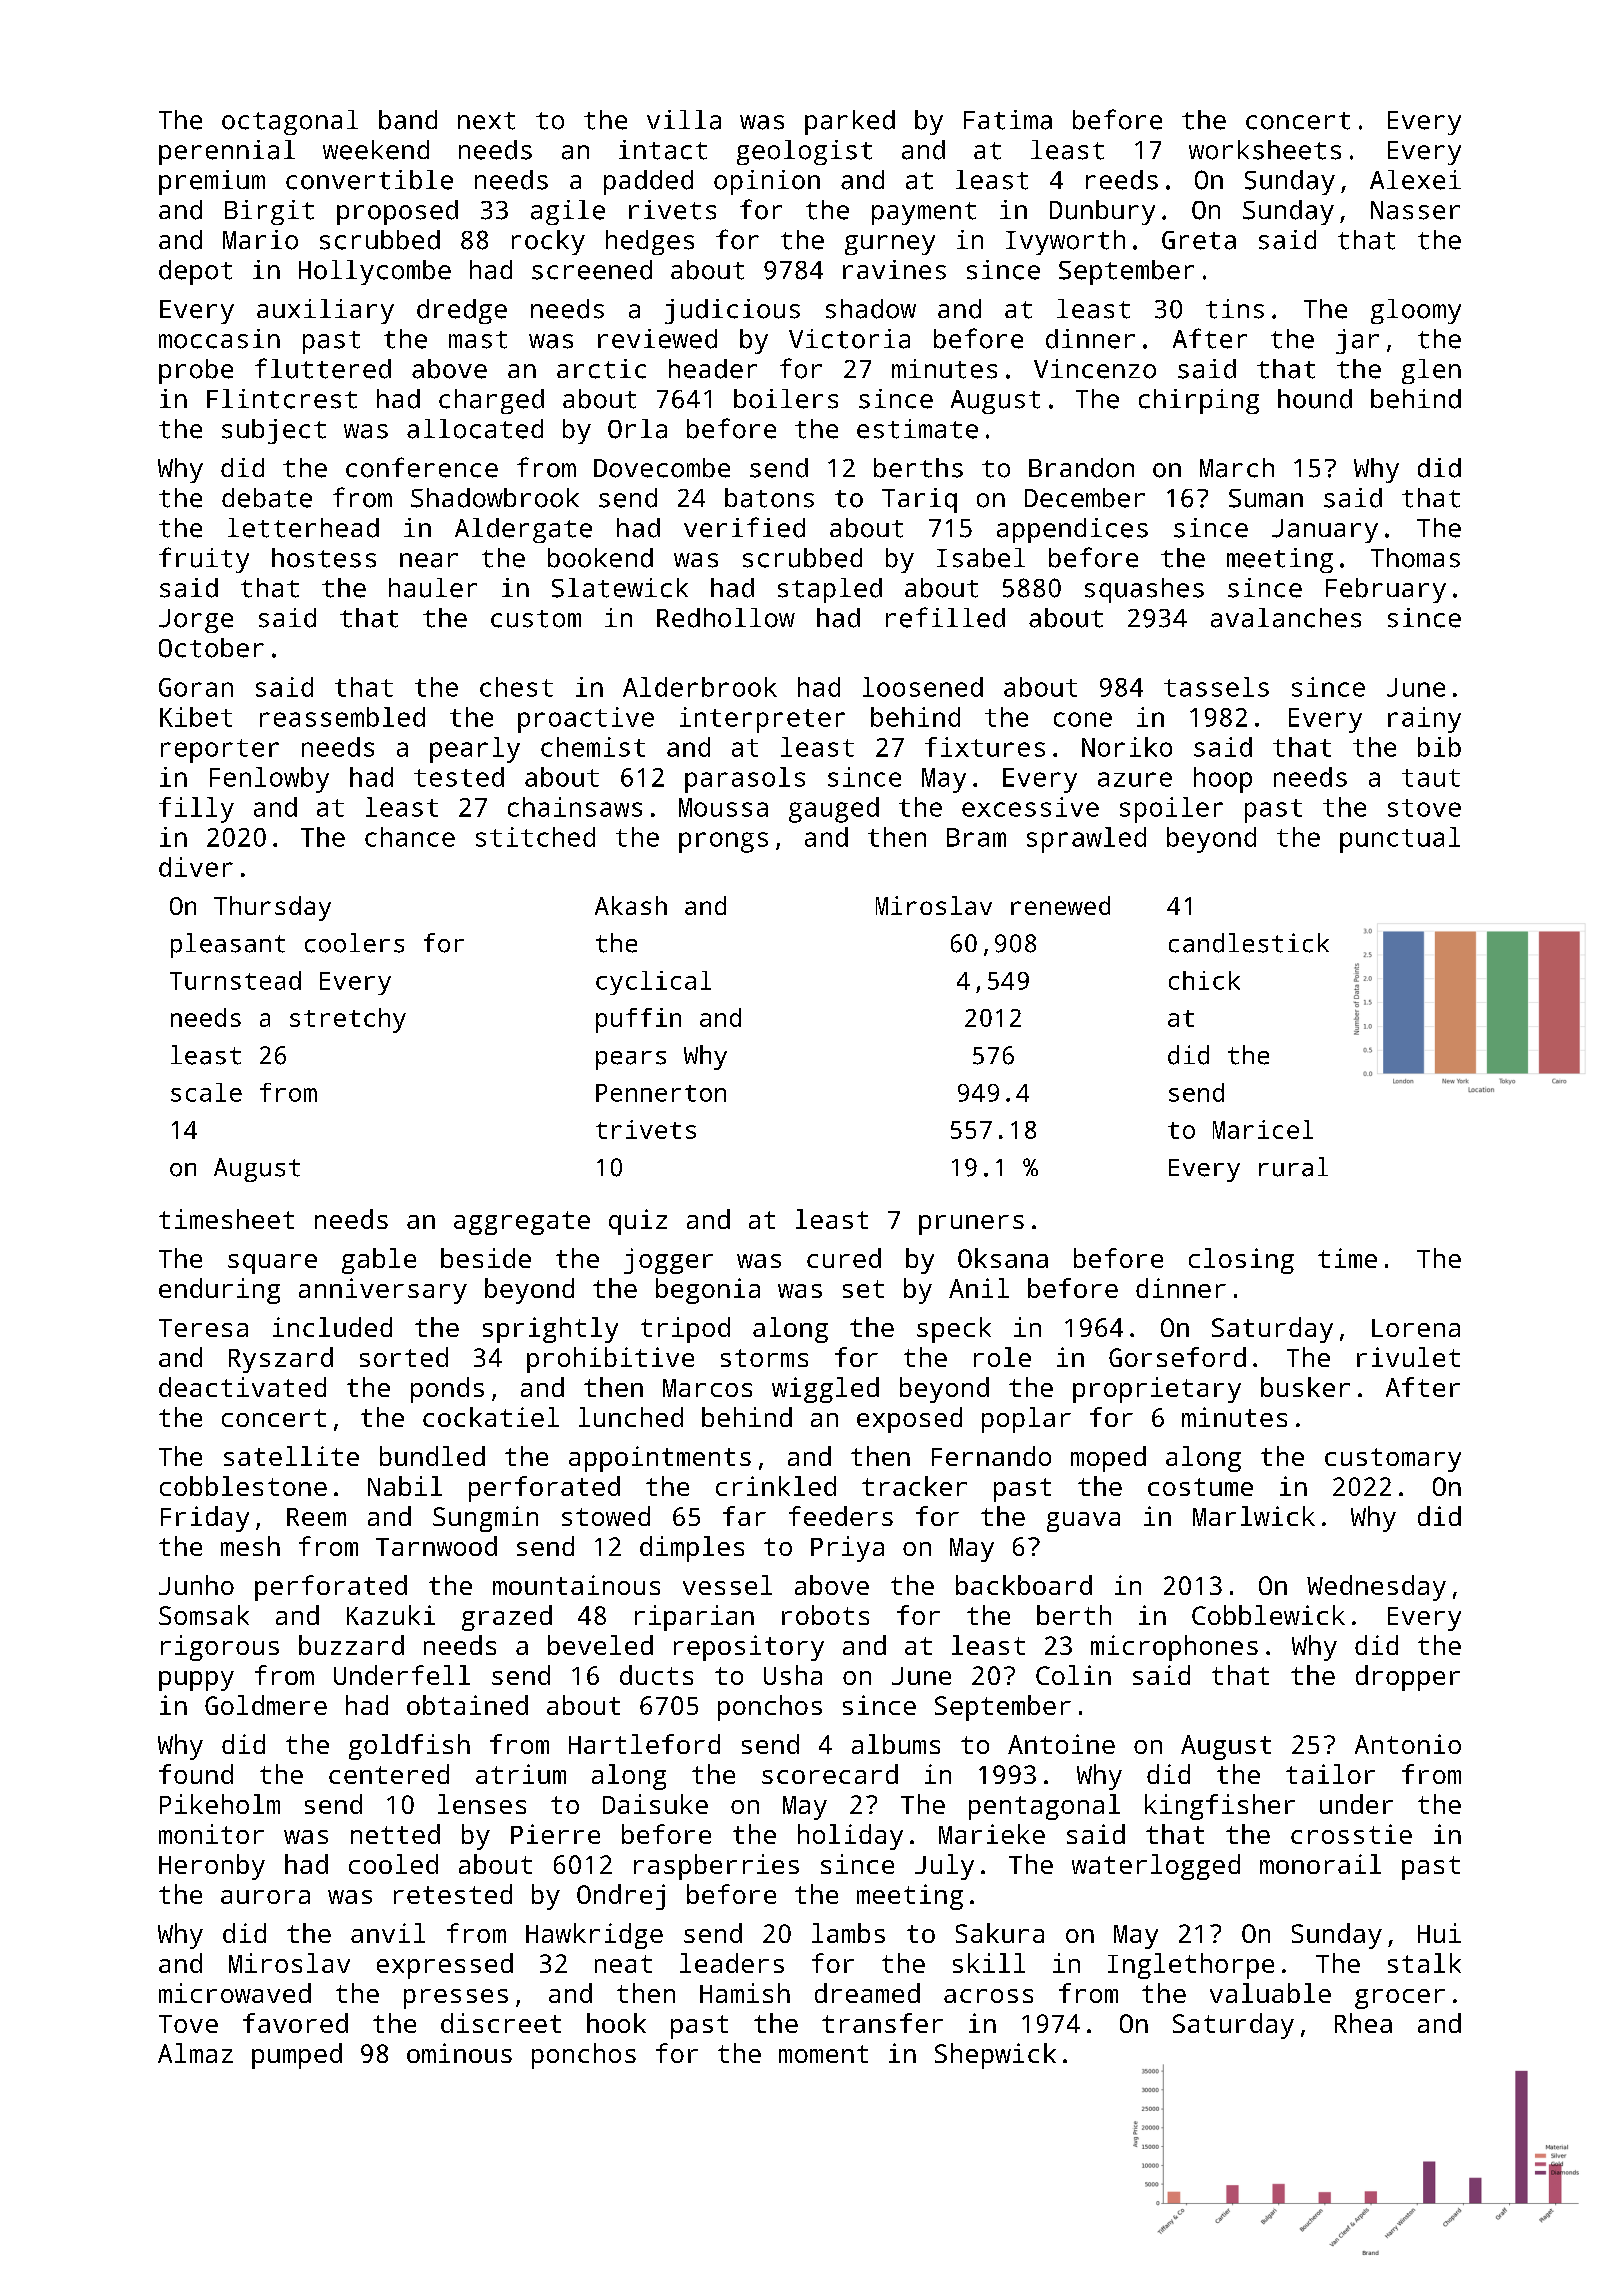  Describe the element at coordinates (1265, 150) in the document. I see `worksheets` at that location.
